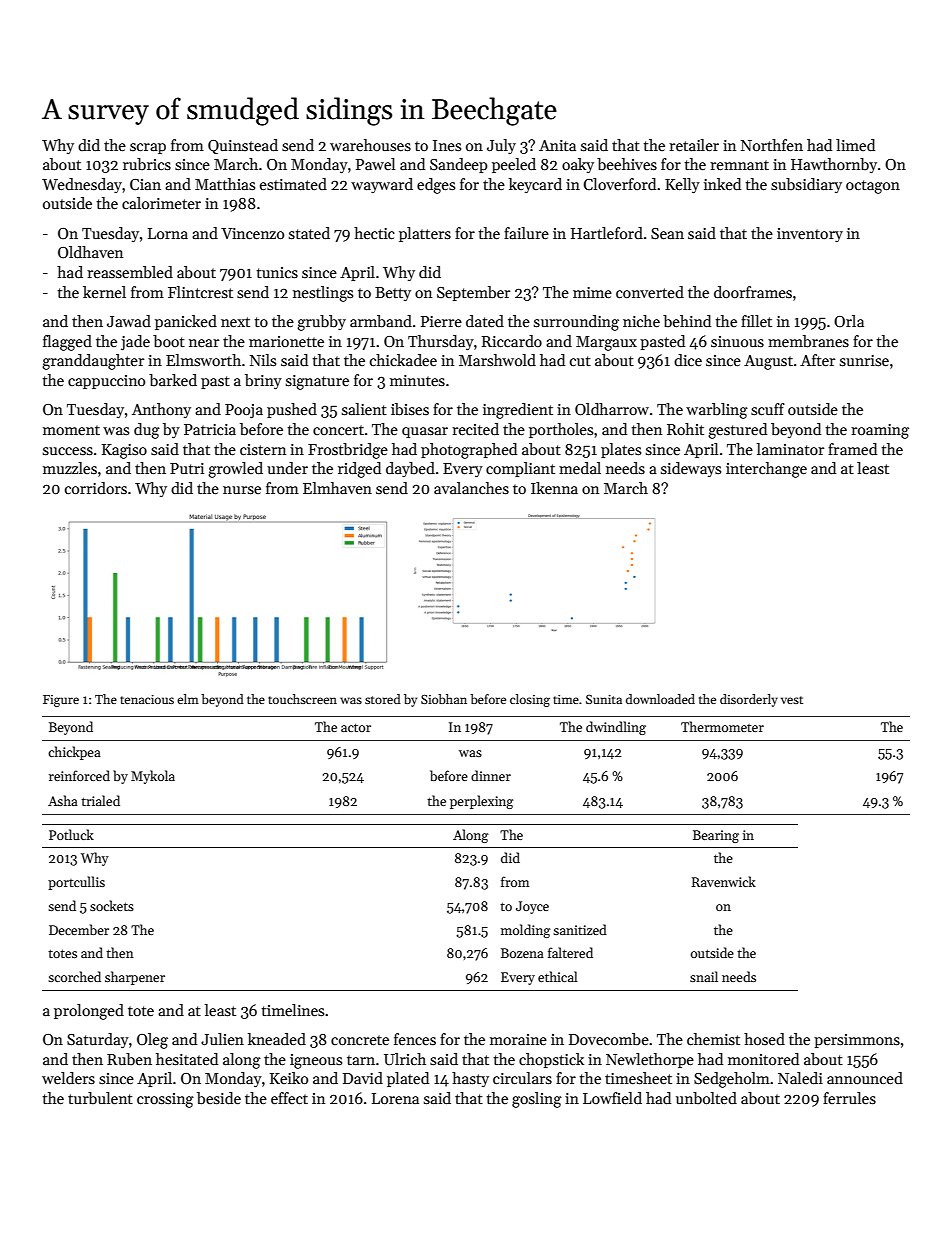  What do you see at coordinates (790, 449) in the screenshot?
I see `laminator` at bounding box center [790, 449].
